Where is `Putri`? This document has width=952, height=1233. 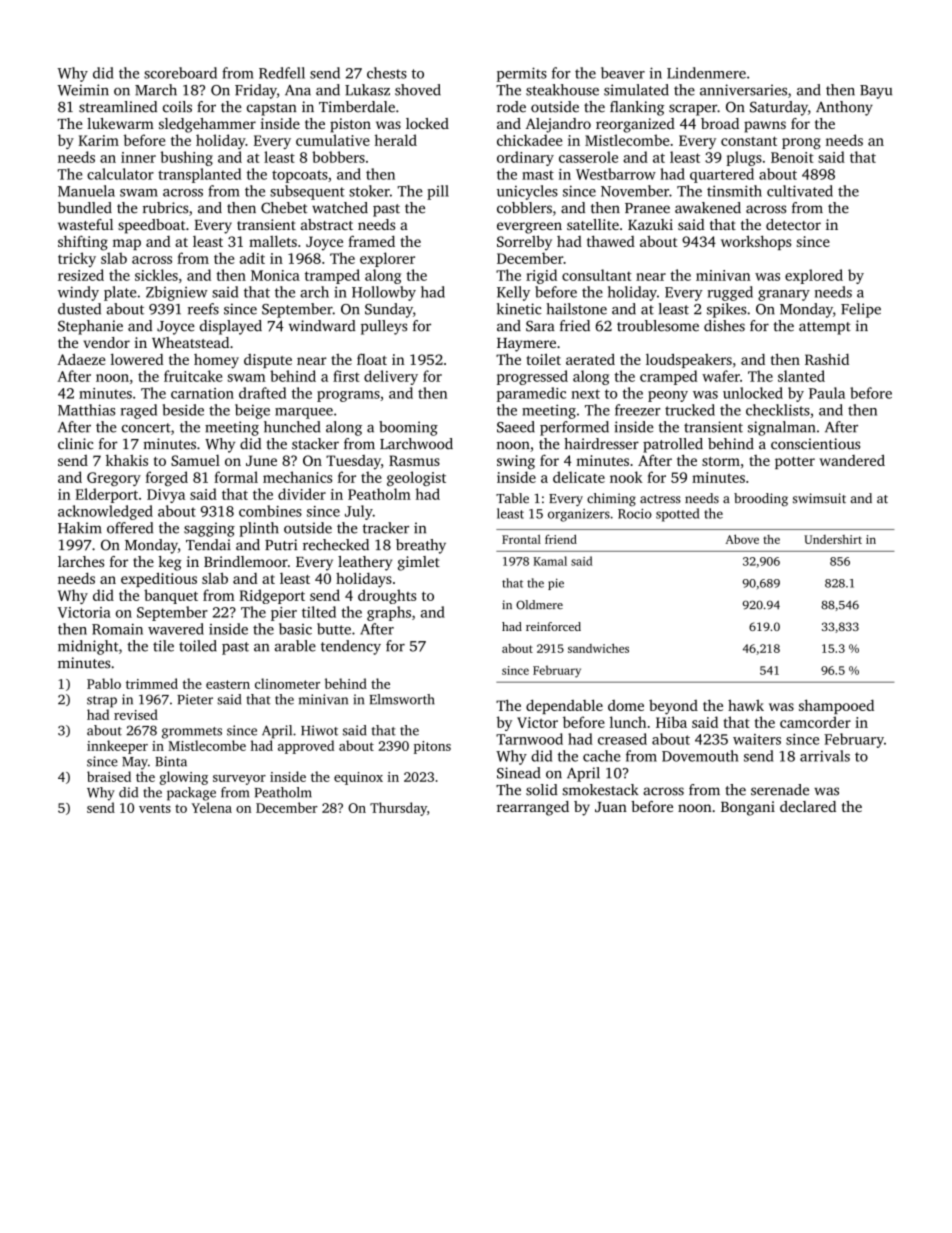 Putri is located at coordinates (281, 545).
